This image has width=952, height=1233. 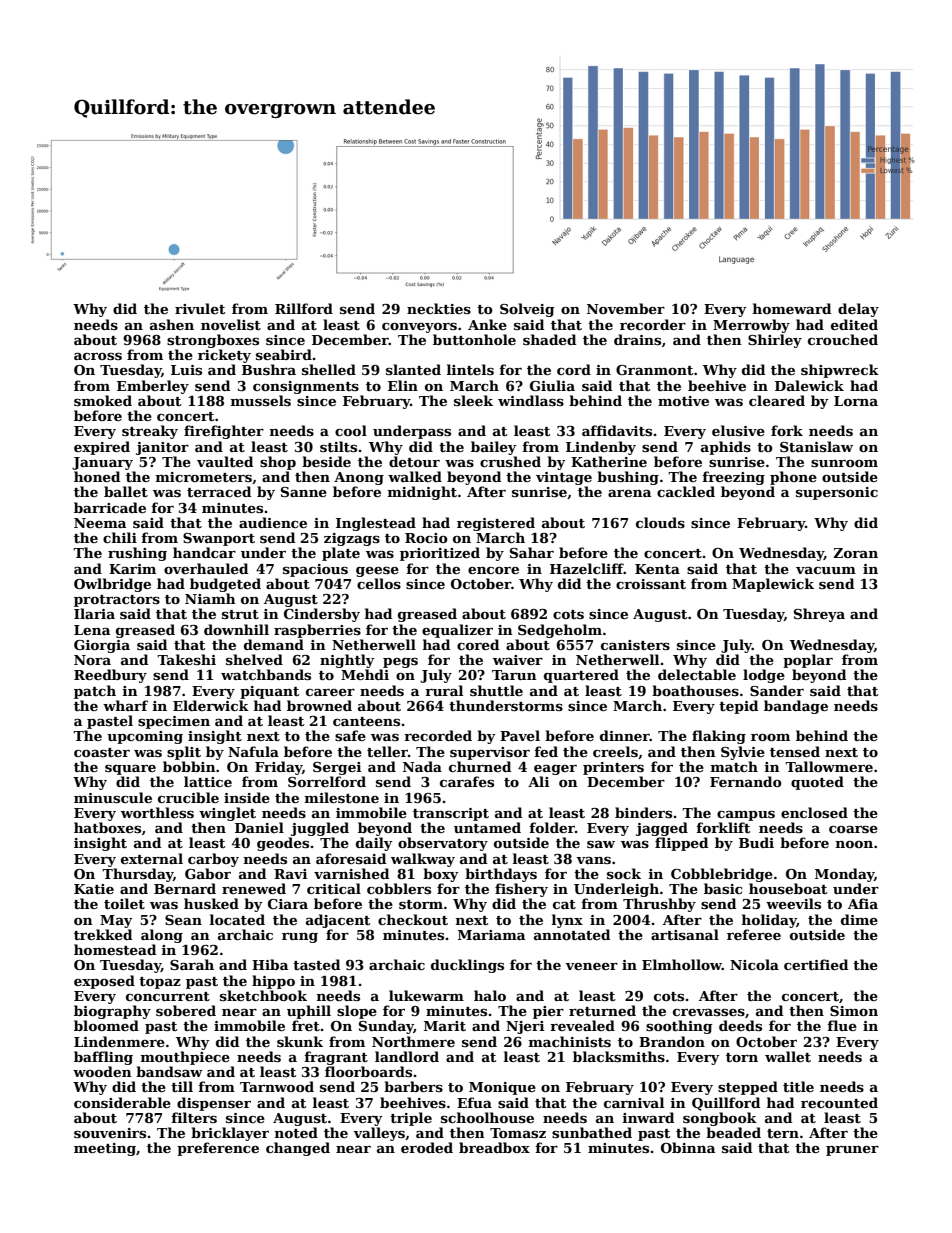 What do you see at coordinates (413, 1041) in the image?
I see `Northmere` at bounding box center [413, 1041].
